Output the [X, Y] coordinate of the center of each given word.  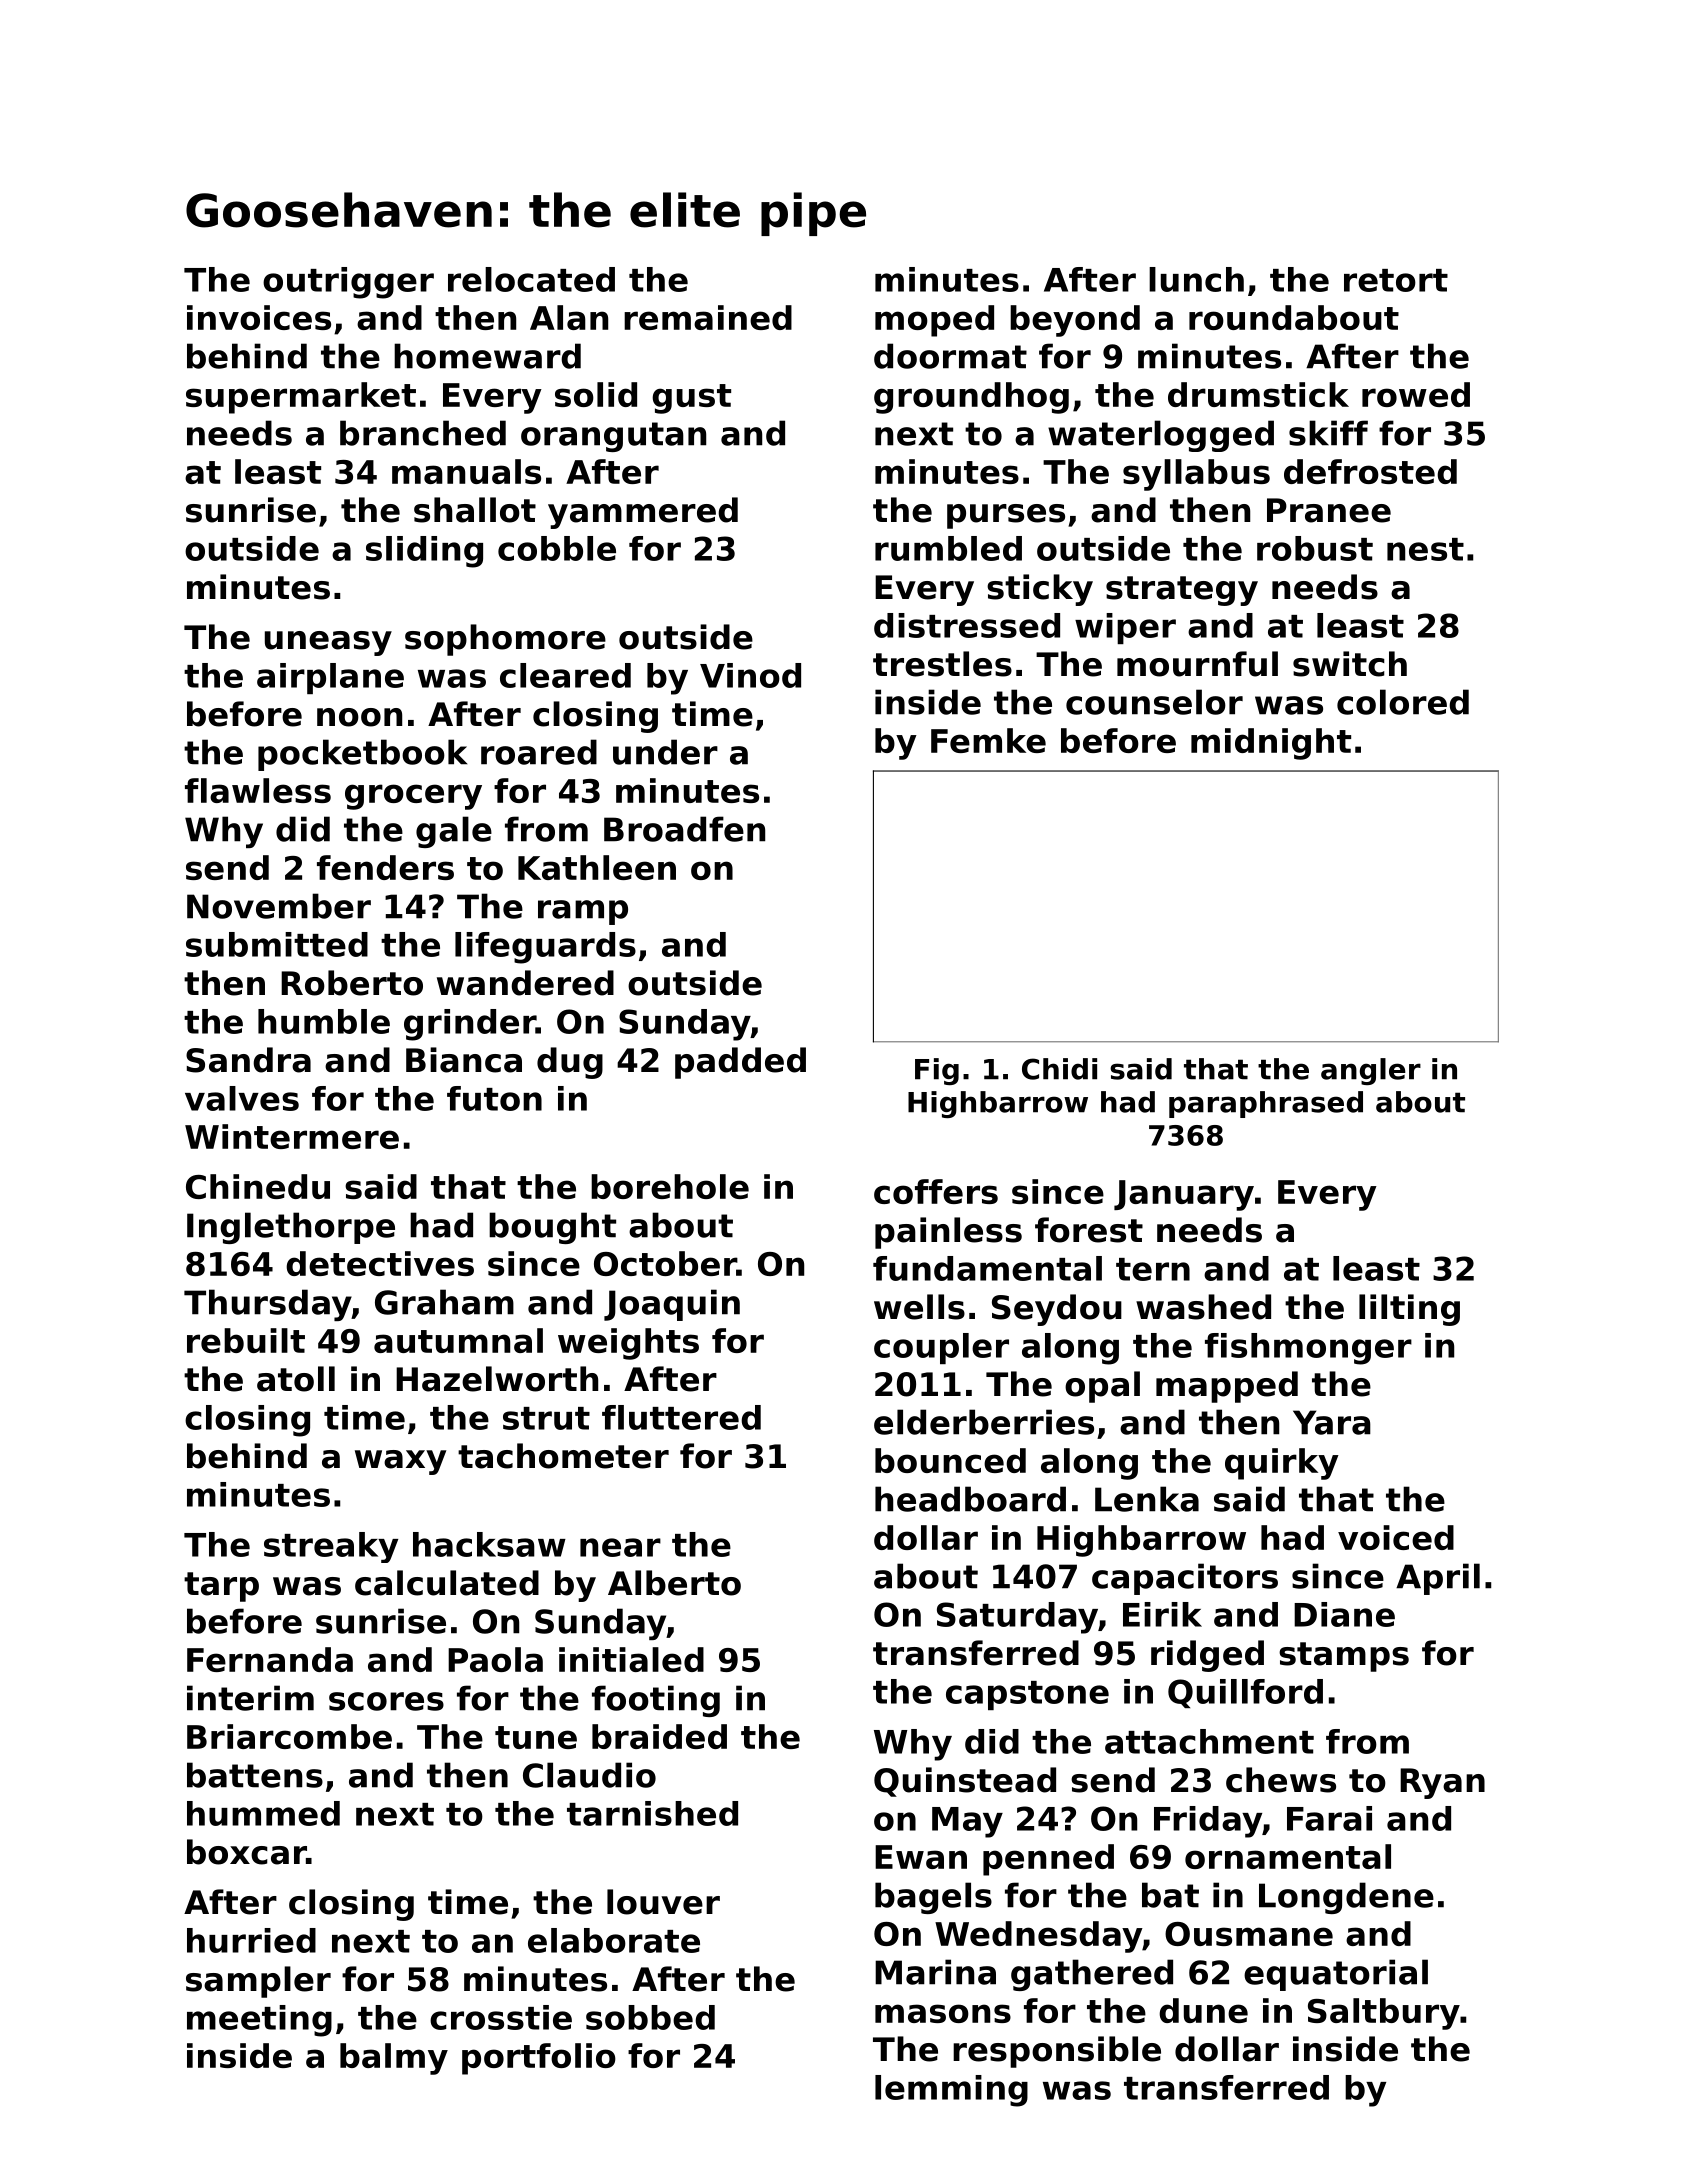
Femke [988, 740]
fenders [385, 867]
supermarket [301, 398]
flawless [258, 790]
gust [691, 399]
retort [1396, 280]
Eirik [1162, 1614]
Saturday [1017, 1618]
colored [1403, 702]
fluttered [681, 1417]
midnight [1271, 744]
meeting [259, 2021]
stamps [1344, 1657]
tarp [221, 1587]
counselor [1154, 702]
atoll [296, 1379]
